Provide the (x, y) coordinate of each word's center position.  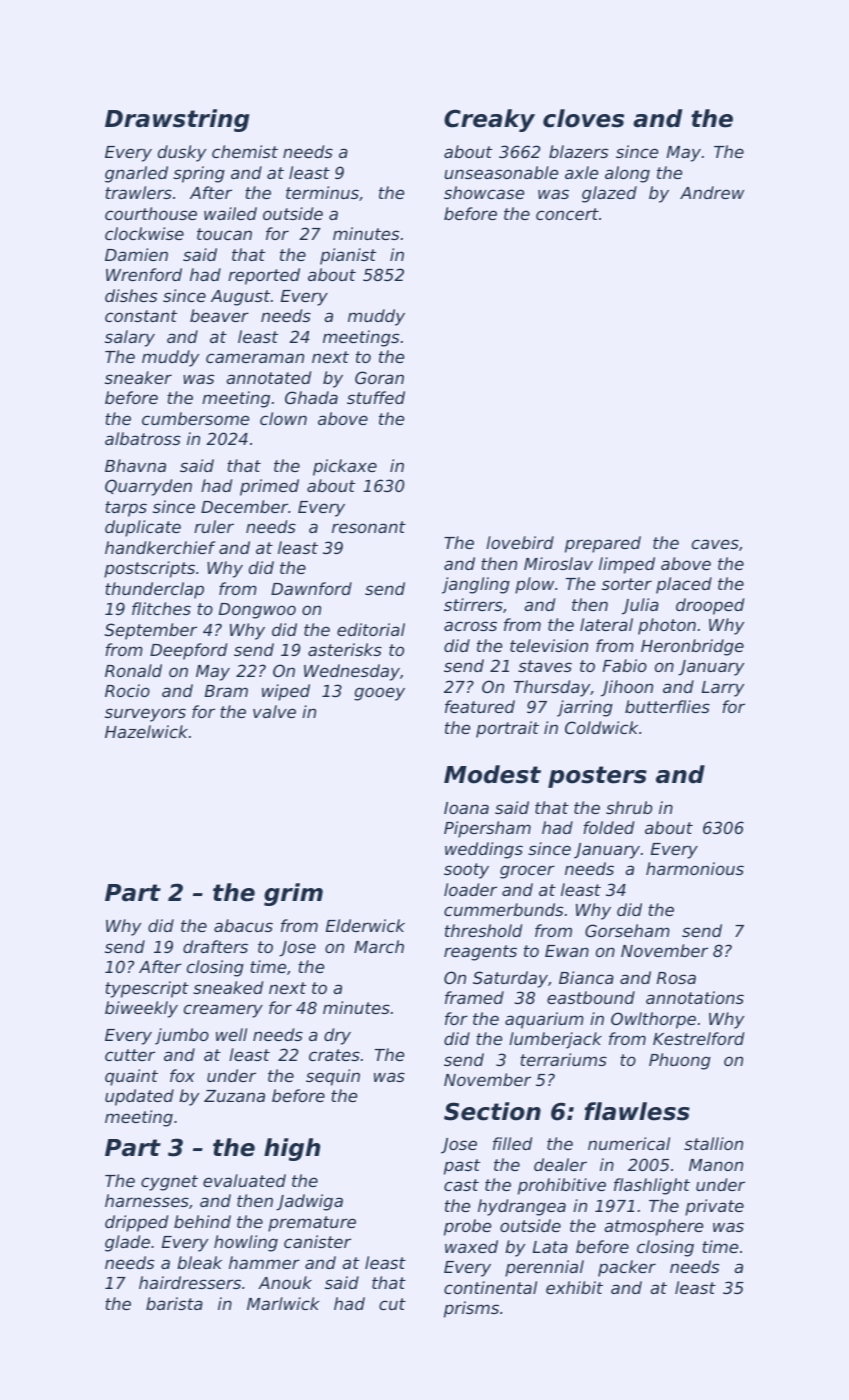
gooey (379, 694)
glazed (609, 194)
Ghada (311, 397)
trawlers (138, 192)
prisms (471, 1309)
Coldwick (601, 727)
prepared (603, 544)
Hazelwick (146, 731)
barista (174, 1303)
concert (567, 214)
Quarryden (148, 487)
